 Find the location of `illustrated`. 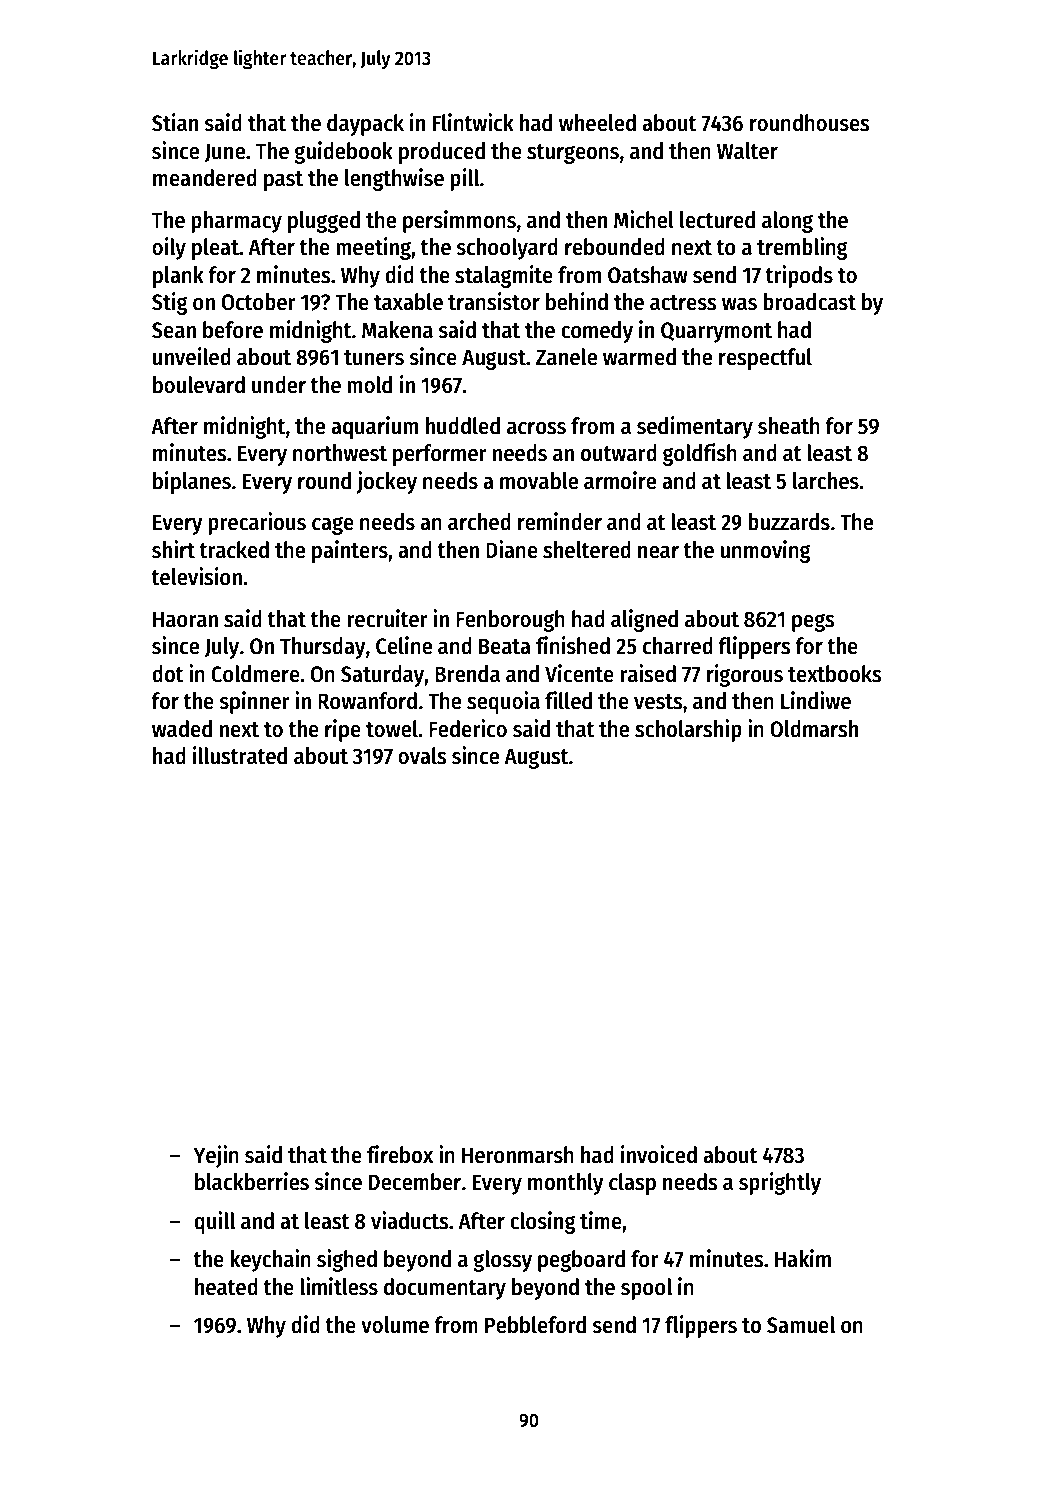

illustrated is located at coordinates (240, 755).
